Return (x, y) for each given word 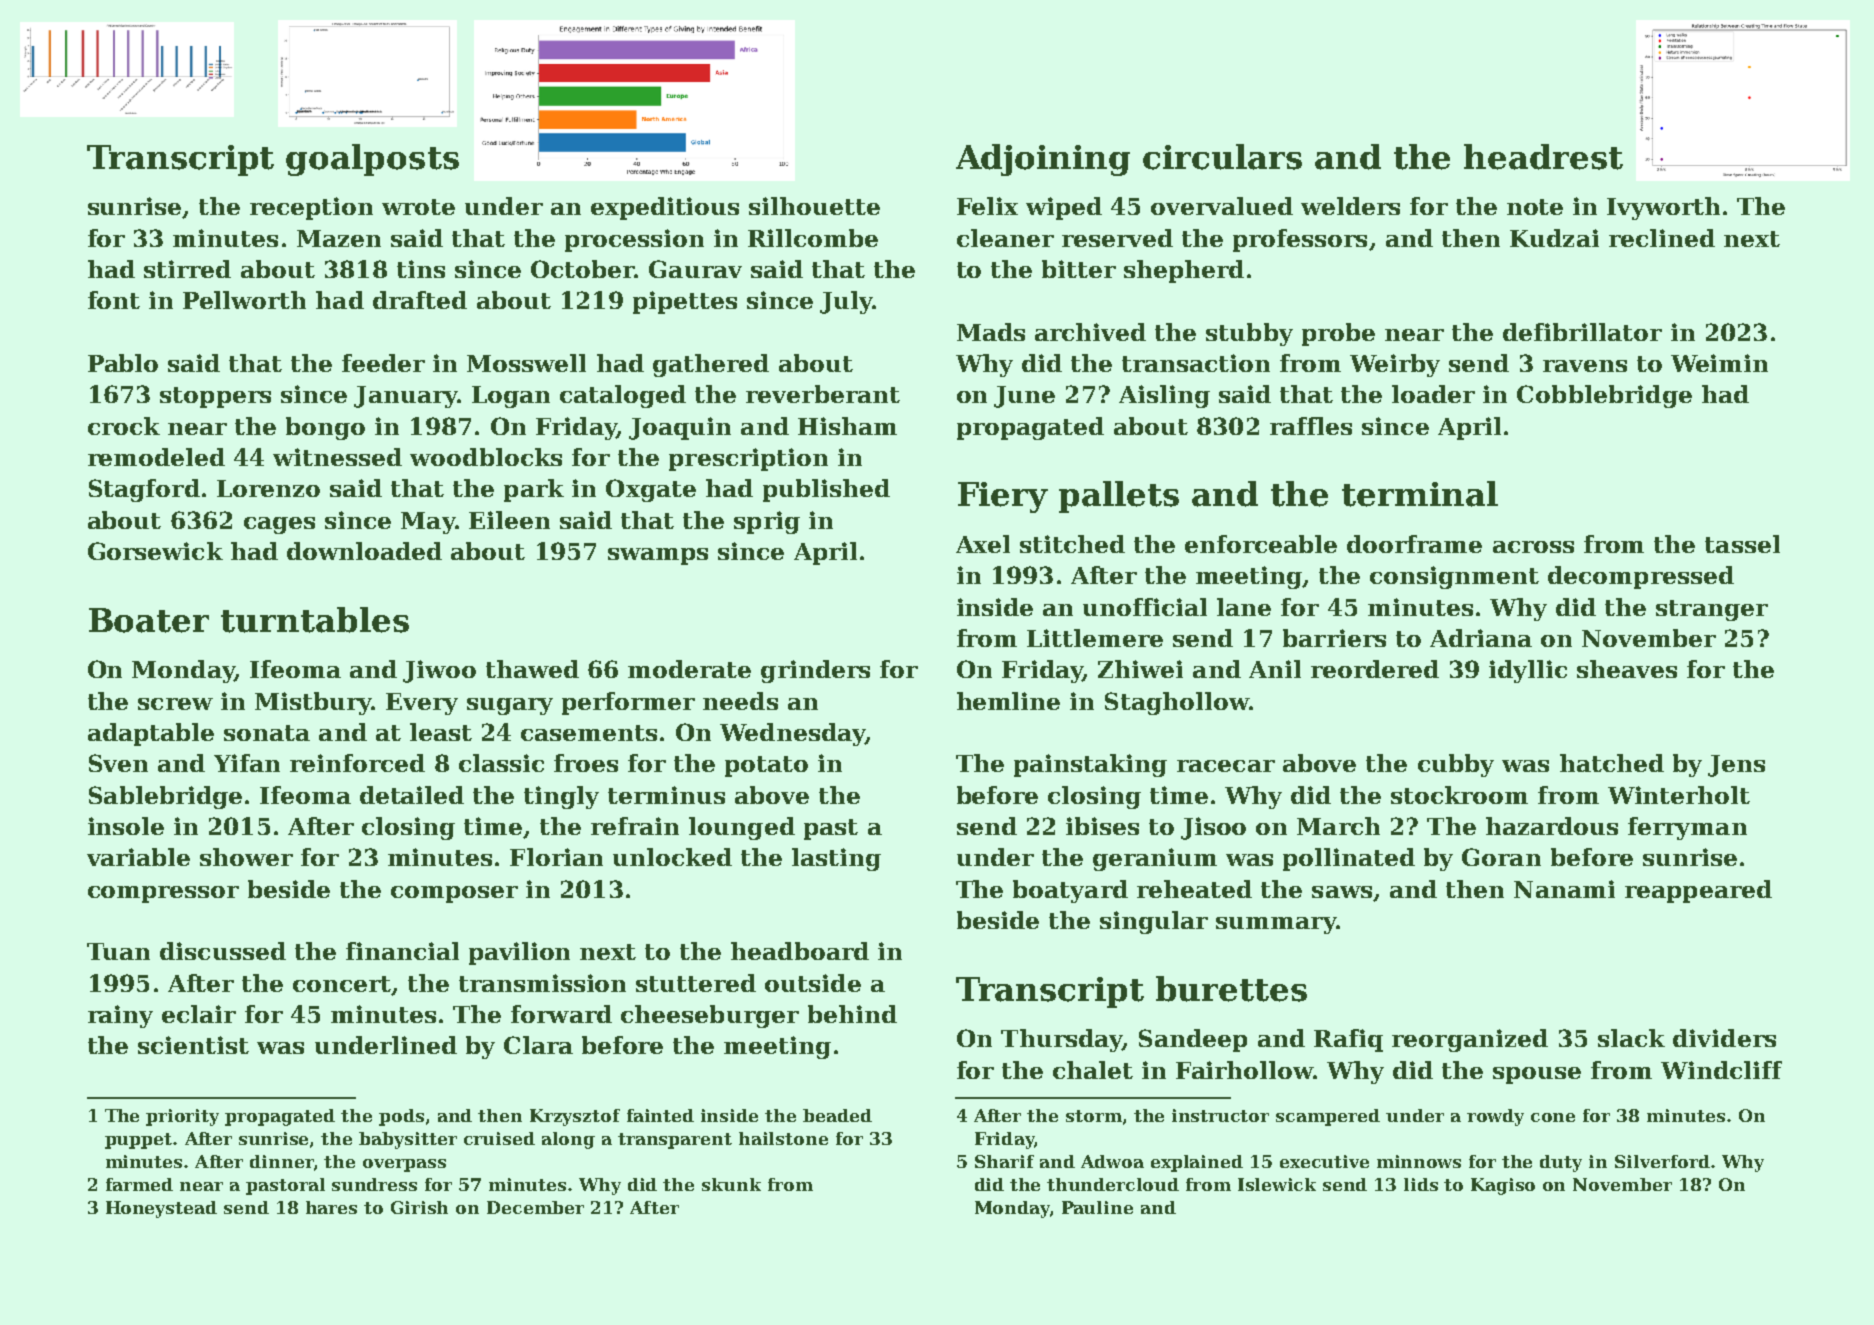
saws (1342, 892)
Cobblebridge (1604, 396)
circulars (1222, 157)
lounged (742, 828)
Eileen (509, 520)
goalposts (372, 160)
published (826, 490)
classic (501, 763)
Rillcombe (813, 238)
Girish (419, 1207)
